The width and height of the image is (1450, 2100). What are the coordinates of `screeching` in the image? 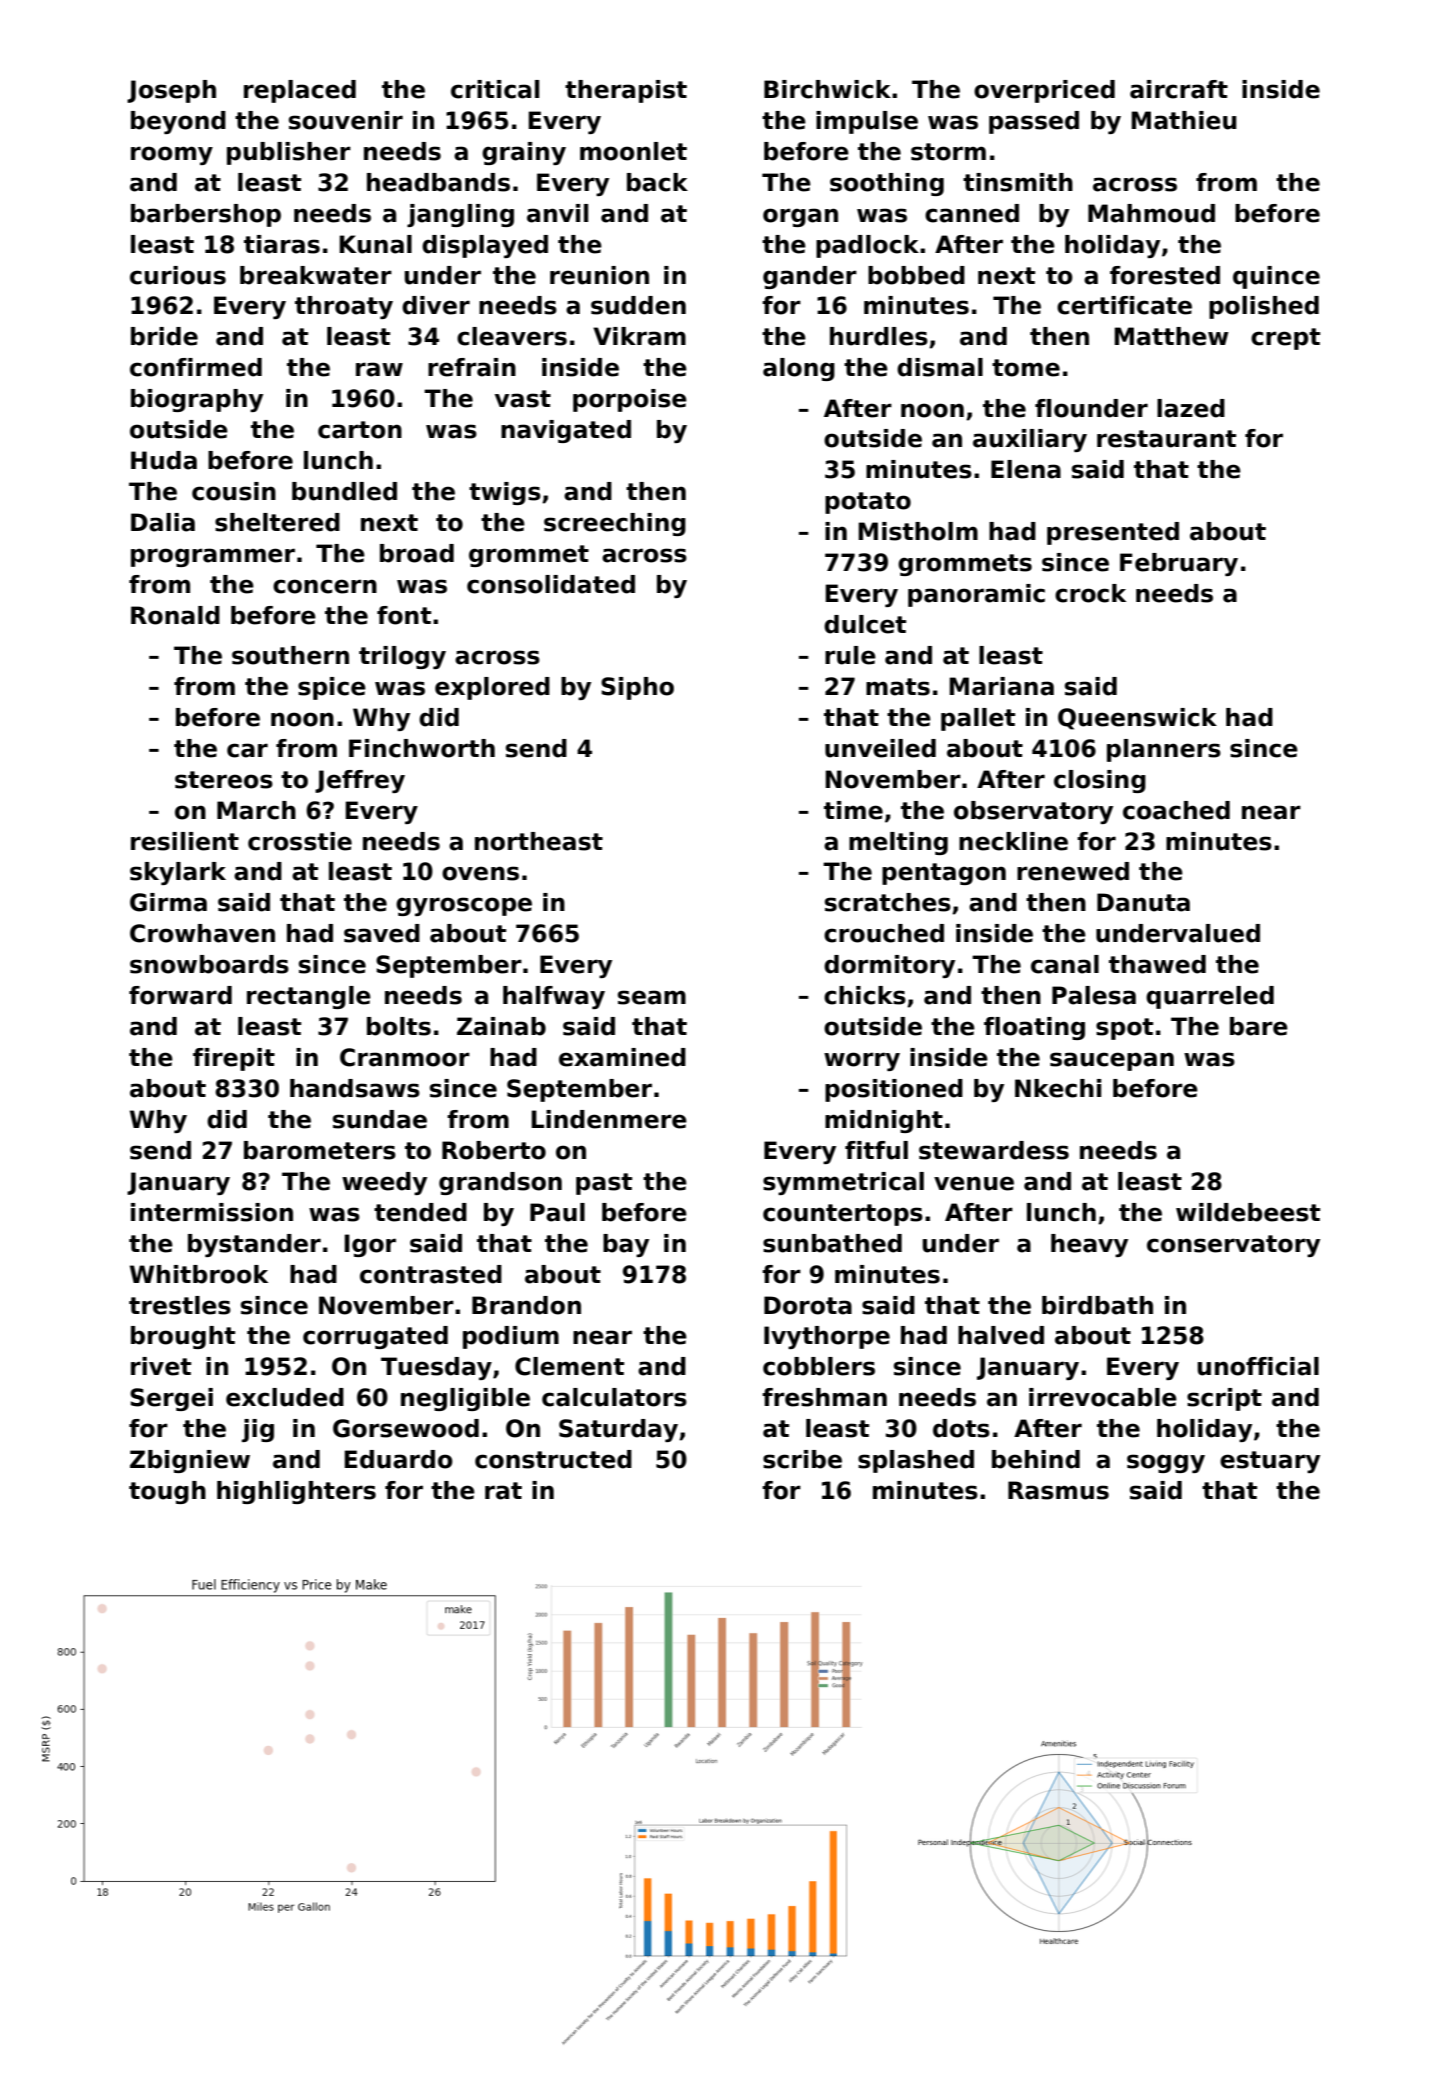 It's located at (615, 524).
